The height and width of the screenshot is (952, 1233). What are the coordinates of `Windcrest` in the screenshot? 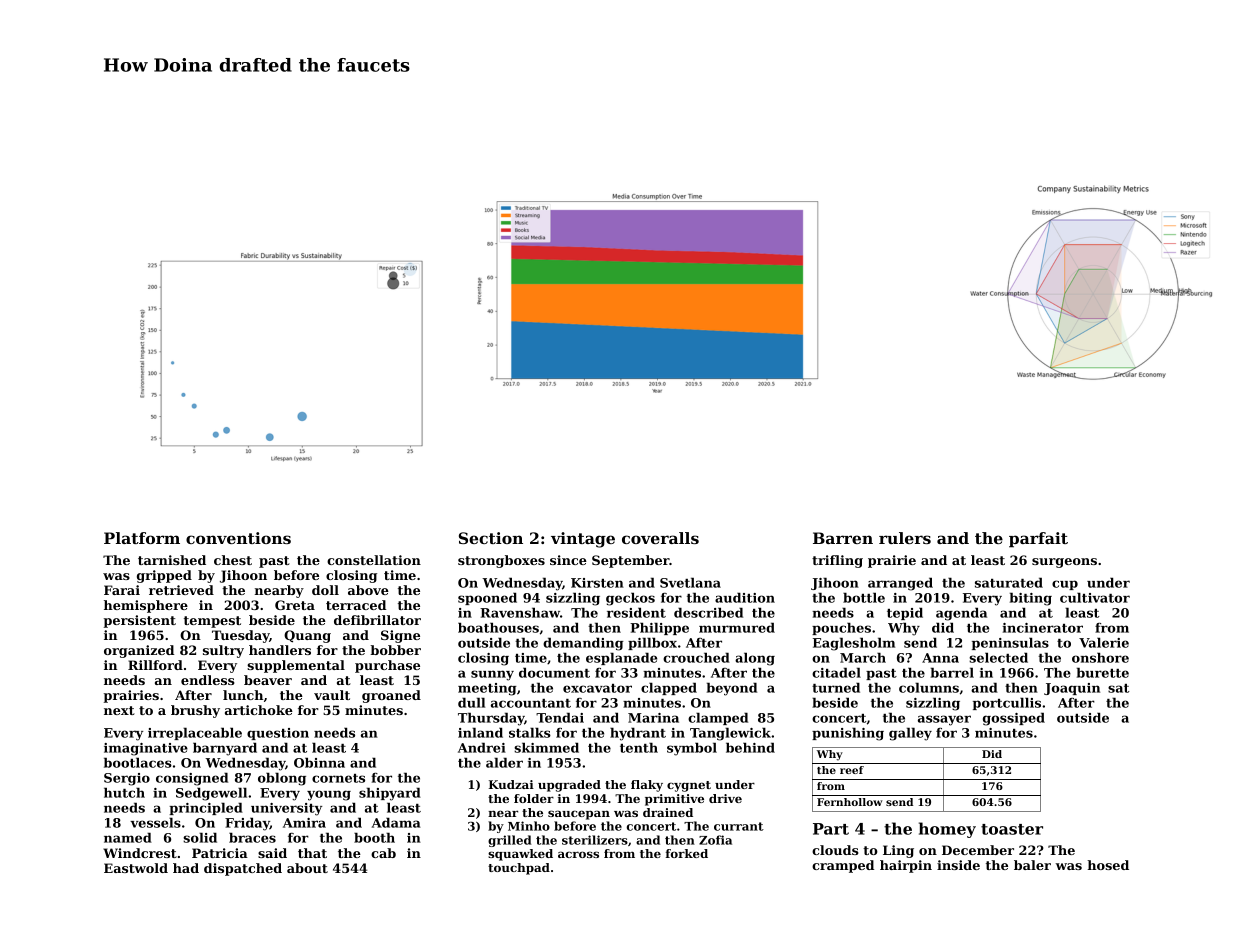 It's located at (140, 853).
